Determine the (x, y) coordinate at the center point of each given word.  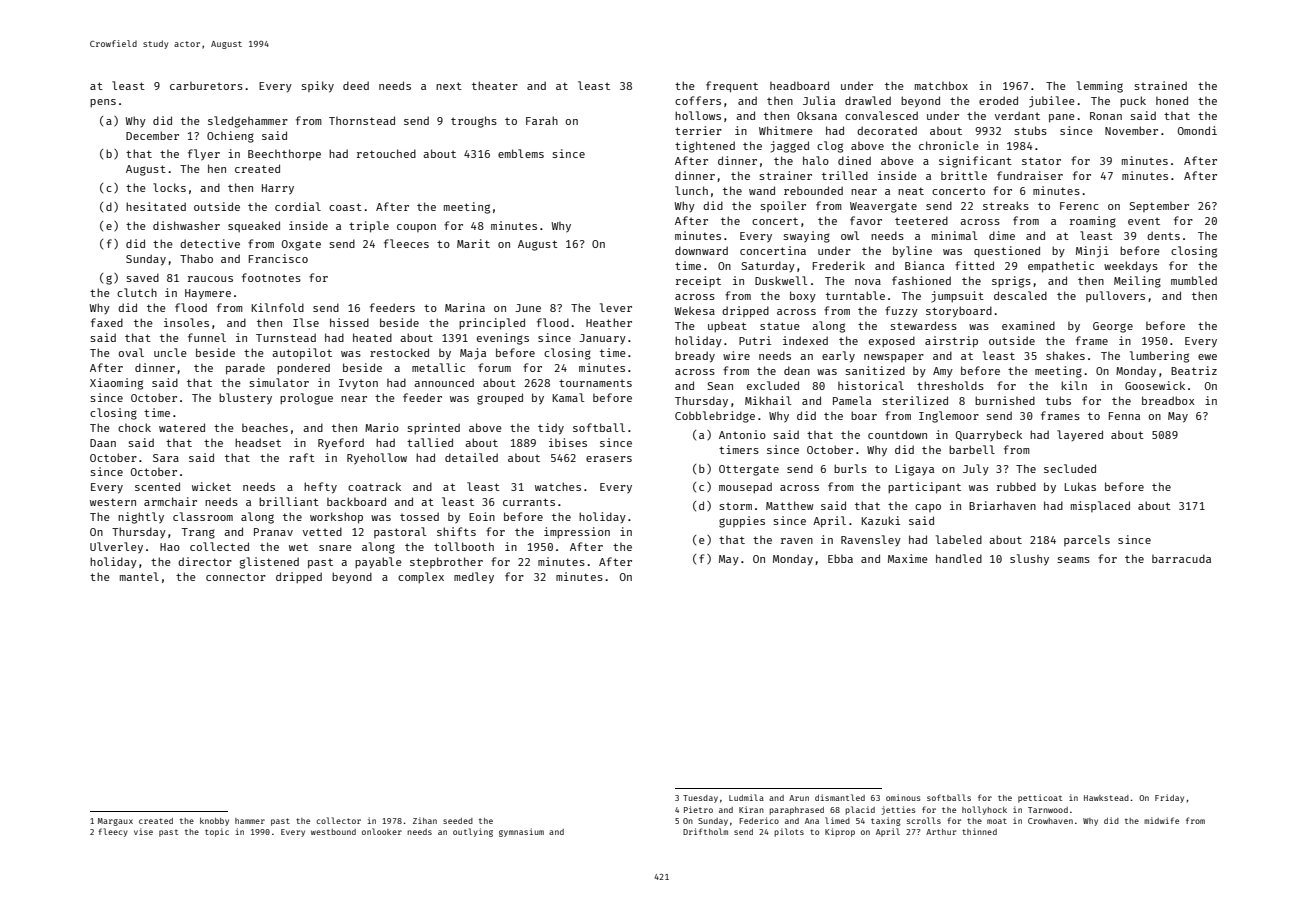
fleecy (113, 832)
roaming (1093, 222)
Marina (465, 307)
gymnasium (521, 832)
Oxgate (301, 245)
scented (157, 486)
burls (850, 468)
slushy (1029, 560)
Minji (1092, 252)
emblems (521, 153)
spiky (317, 87)
